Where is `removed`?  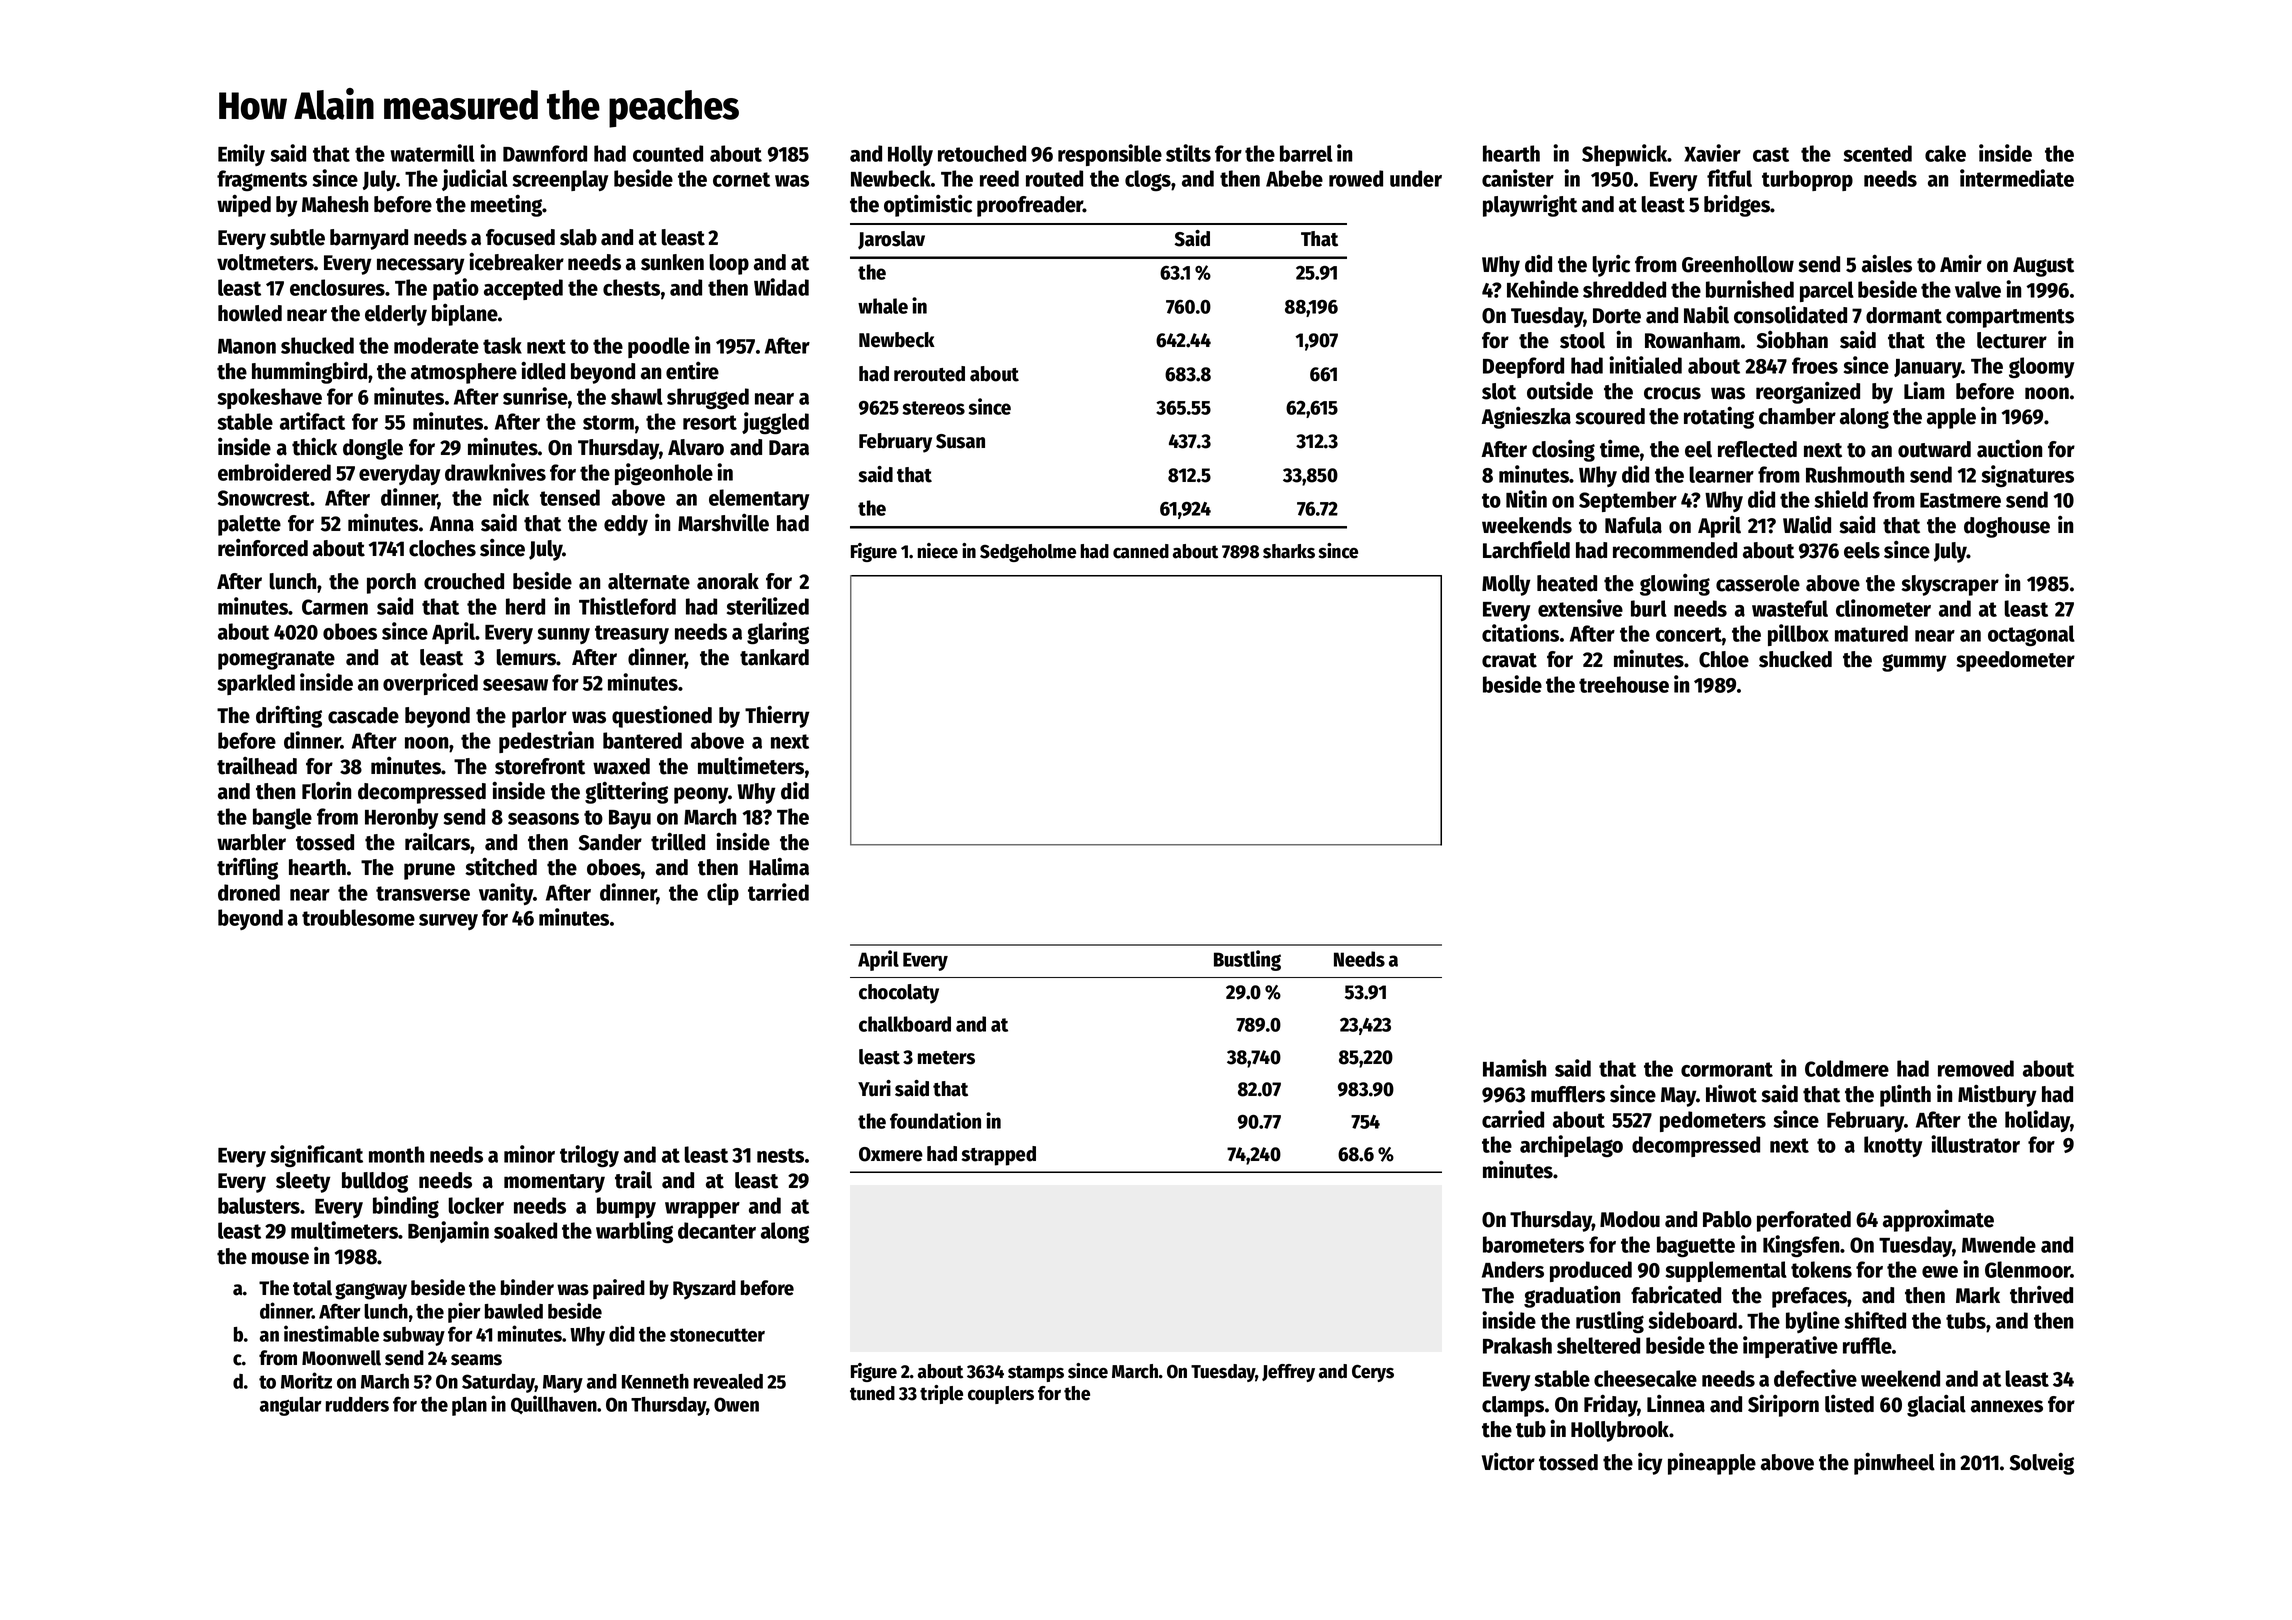 removed is located at coordinates (1976, 1068).
